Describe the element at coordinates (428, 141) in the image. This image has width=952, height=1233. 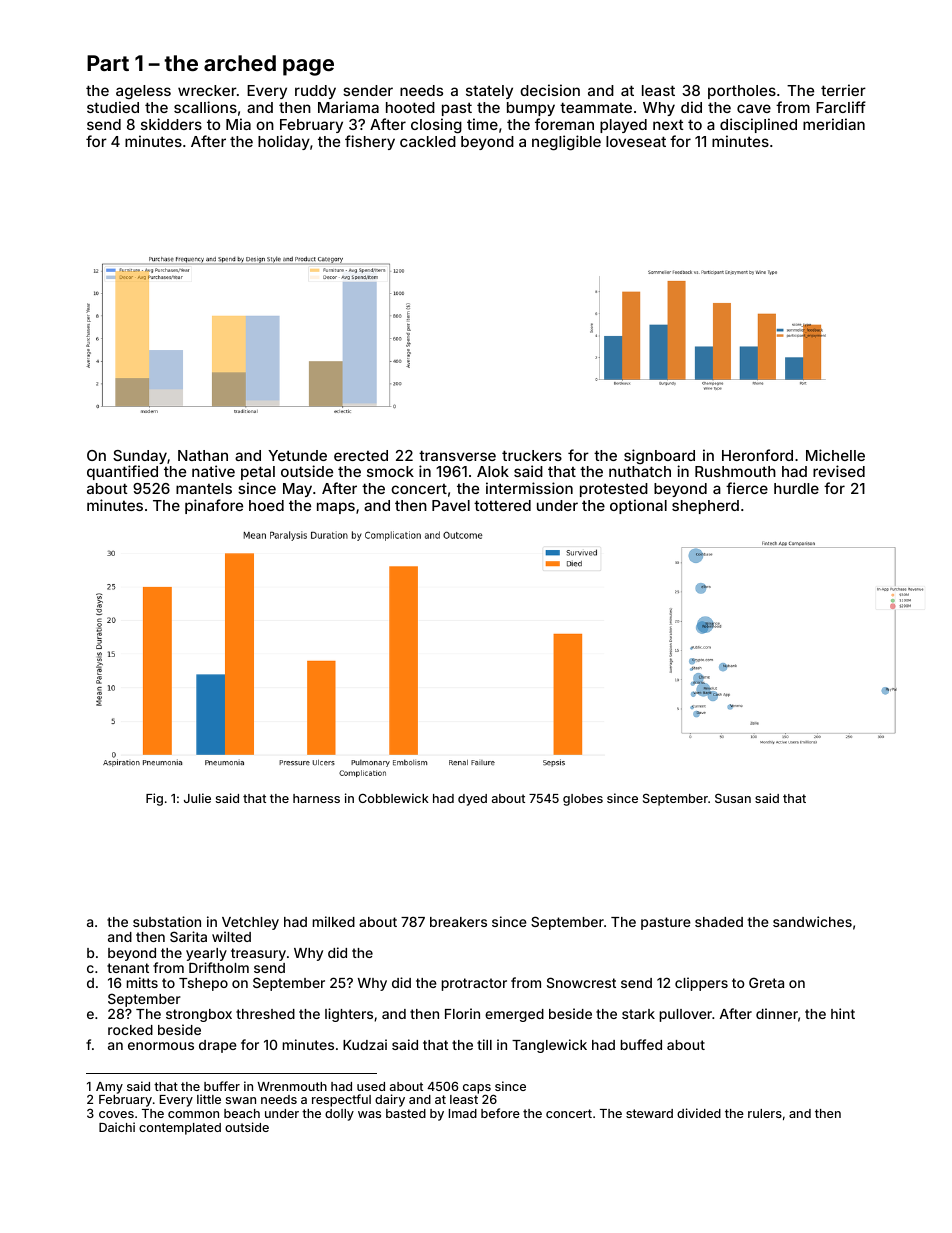
I see `cackled` at that location.
